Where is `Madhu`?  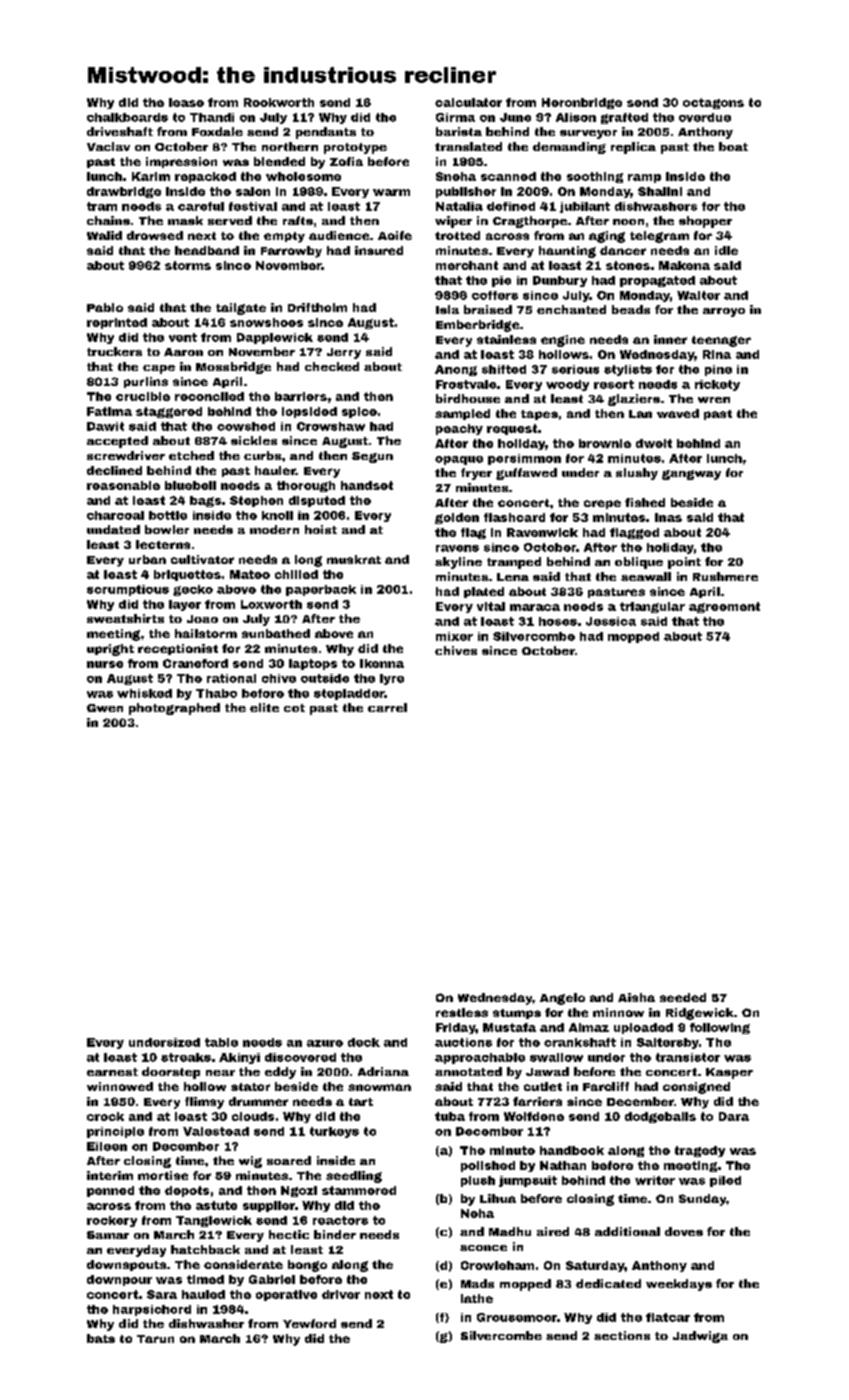 Madhu is located at coordinates (510, 1231).
